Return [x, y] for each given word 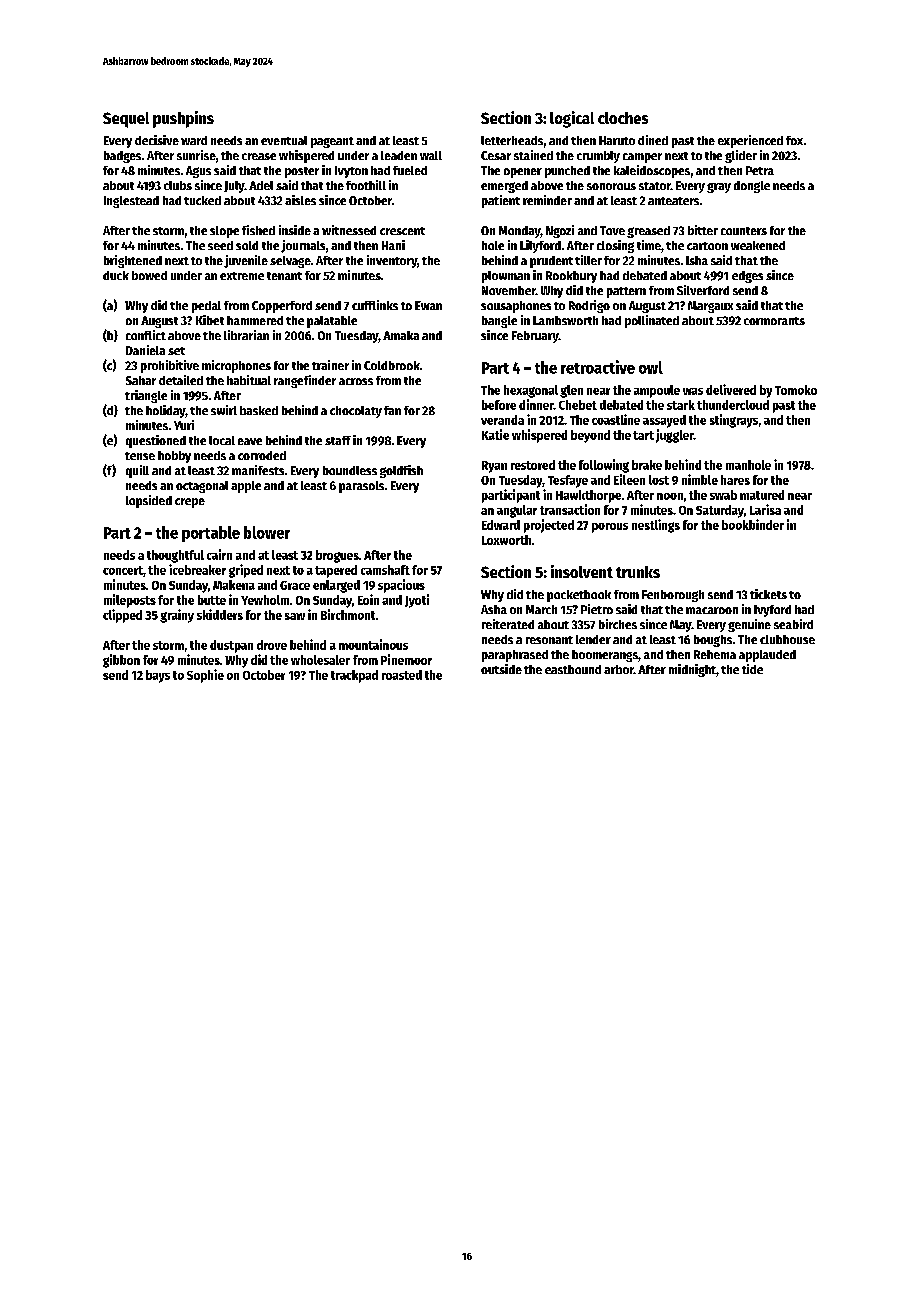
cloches [623, 118]
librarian [246, 335]
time [649, 245]
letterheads [512, 140]
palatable [332, 322]
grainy [177, 616]
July [234, 187]
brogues [337, 556]
